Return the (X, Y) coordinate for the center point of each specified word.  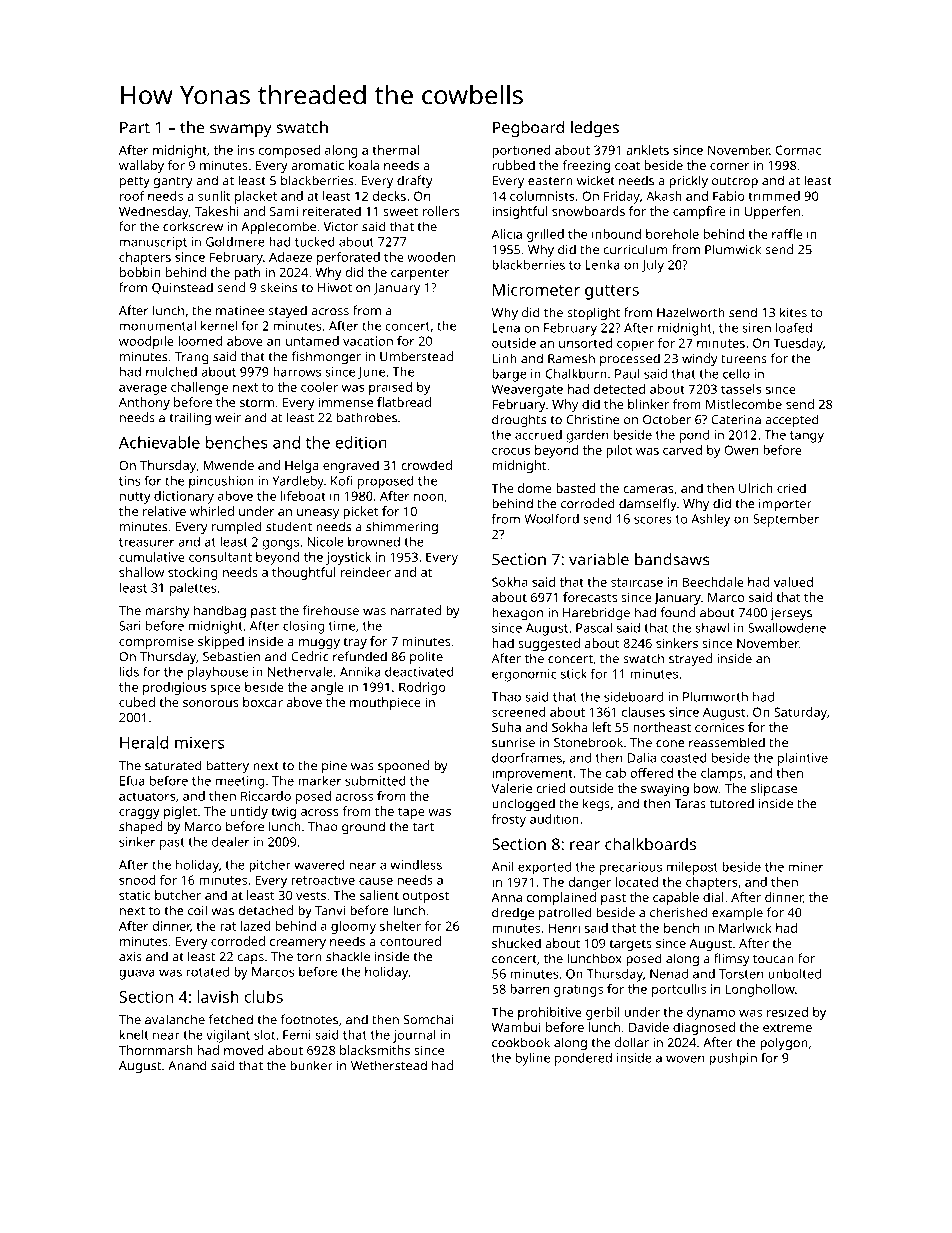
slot (264, 1034)
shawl (712, 628)
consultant (220, 557)
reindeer (366, 572)
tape (411, 813)
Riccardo (266, 796)
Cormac (798, 150)
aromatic (317, 165)
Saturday (800, 713)
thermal (395, 150)
